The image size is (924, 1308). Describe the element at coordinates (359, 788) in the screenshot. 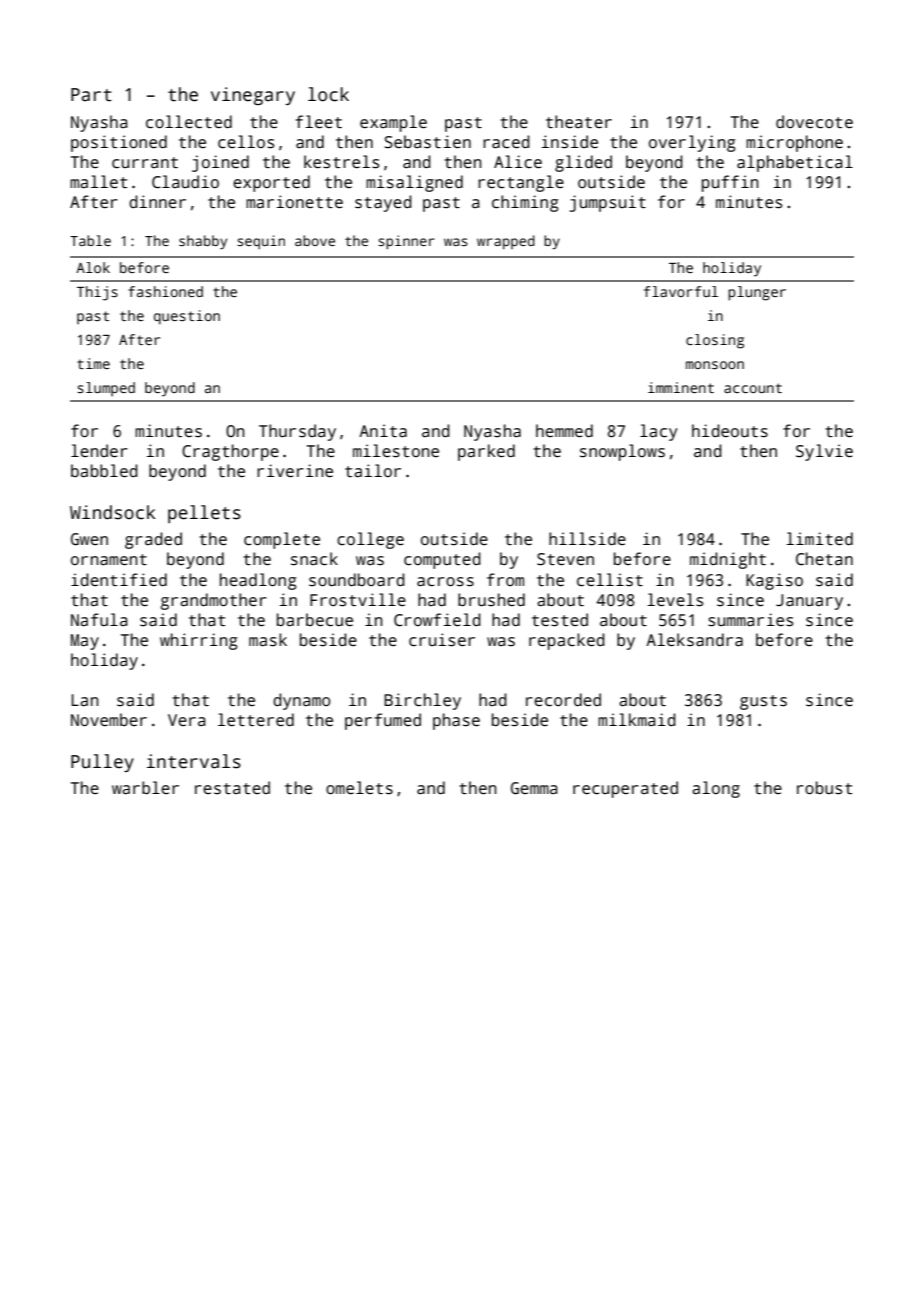

I see `omelets` at that location.
